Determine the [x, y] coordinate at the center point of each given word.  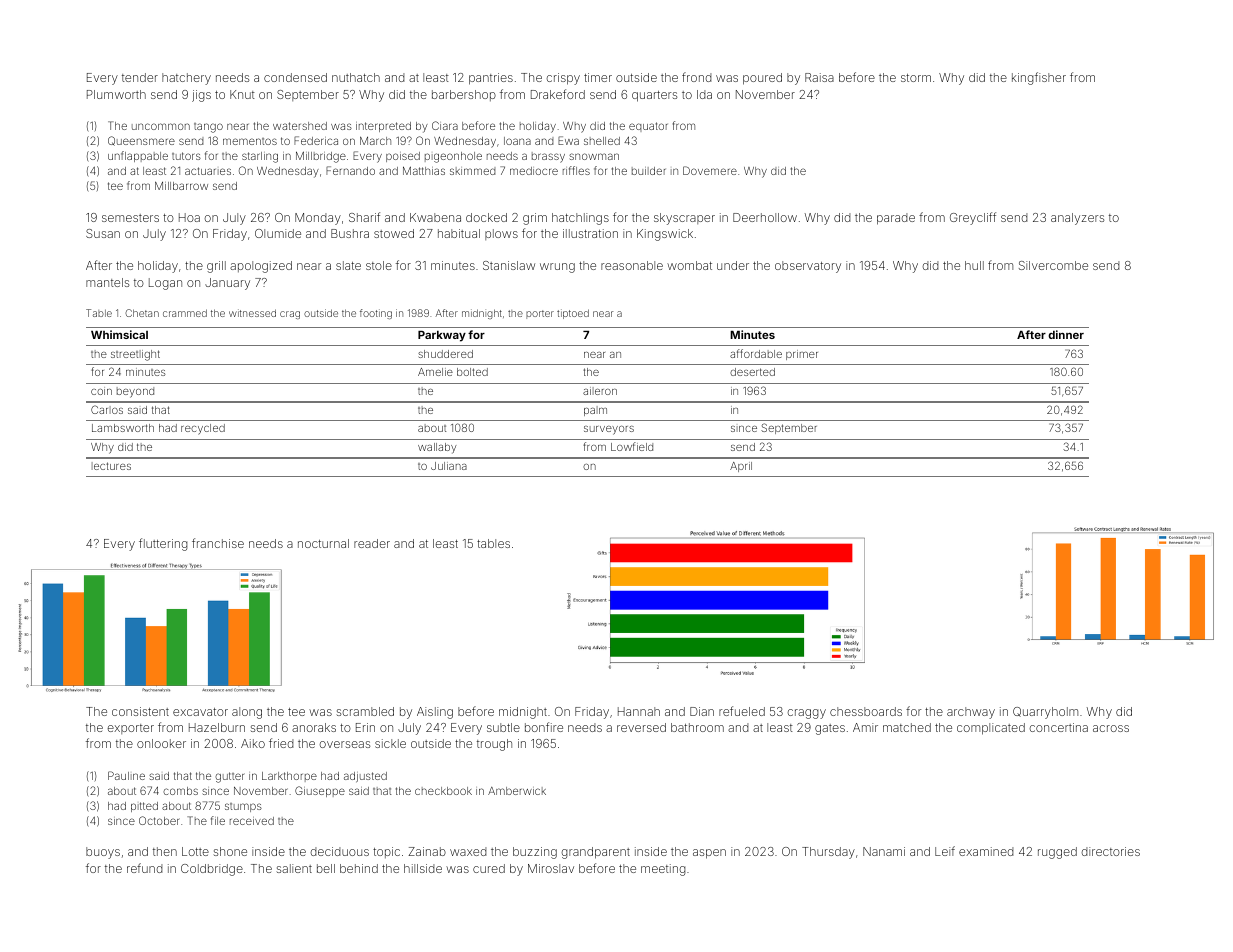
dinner [1066, 334]
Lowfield [632, 446]
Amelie [435, 372]
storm [916, 78]
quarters [654, 96]
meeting [663, 870]
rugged [1057, 853]
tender [140, 77]
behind [359, 868]
